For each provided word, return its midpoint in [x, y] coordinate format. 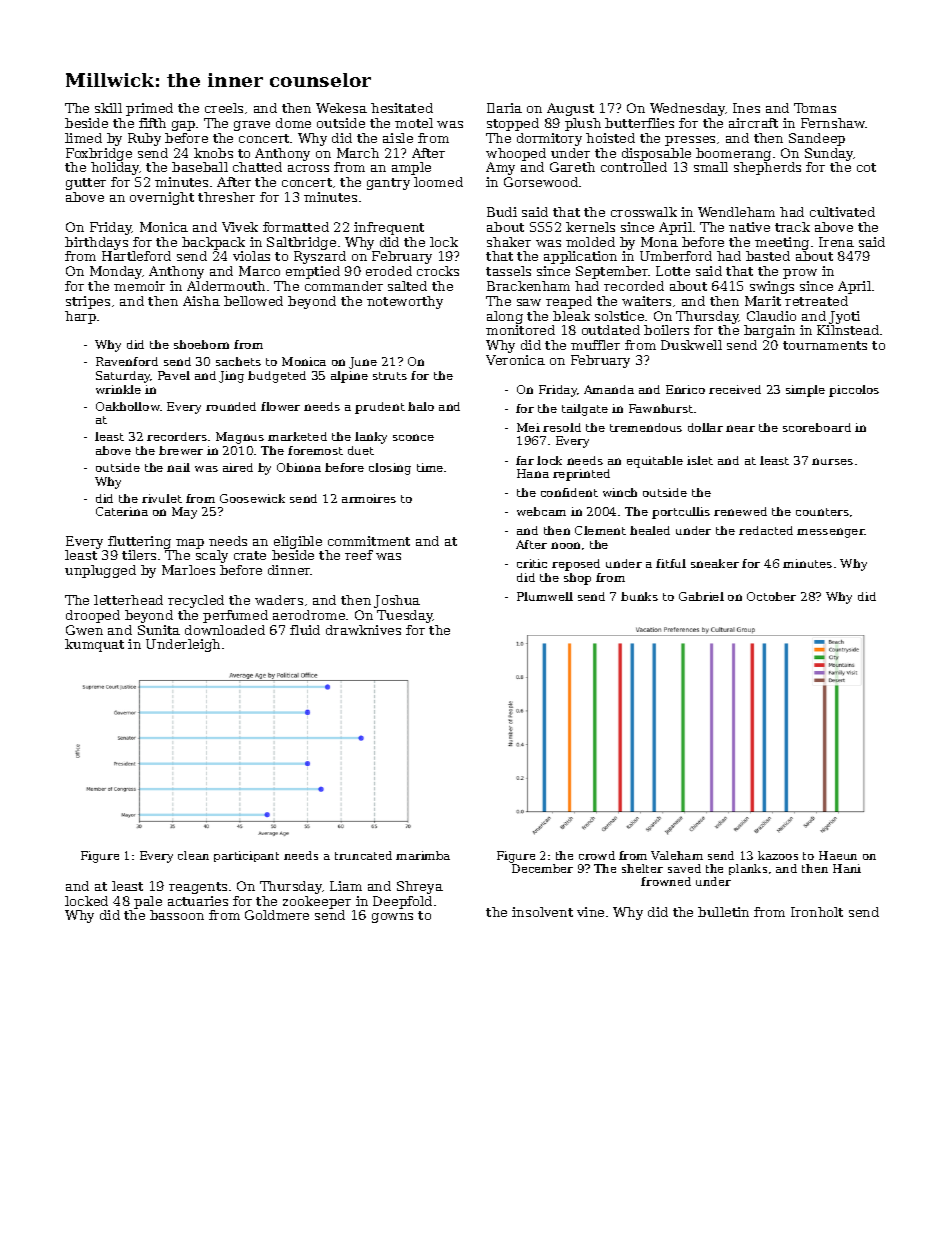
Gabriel [701, 596]
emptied [313, 272]
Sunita [159, 630]
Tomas [815, 108]
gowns [392, 918]
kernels [590, 227]
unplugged [100, 571]
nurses [832, 461]
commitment [369, 541]
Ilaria [504, 108]
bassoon [177, 915]
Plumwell [545, 596]
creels [224, 108]
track [792, 227]
